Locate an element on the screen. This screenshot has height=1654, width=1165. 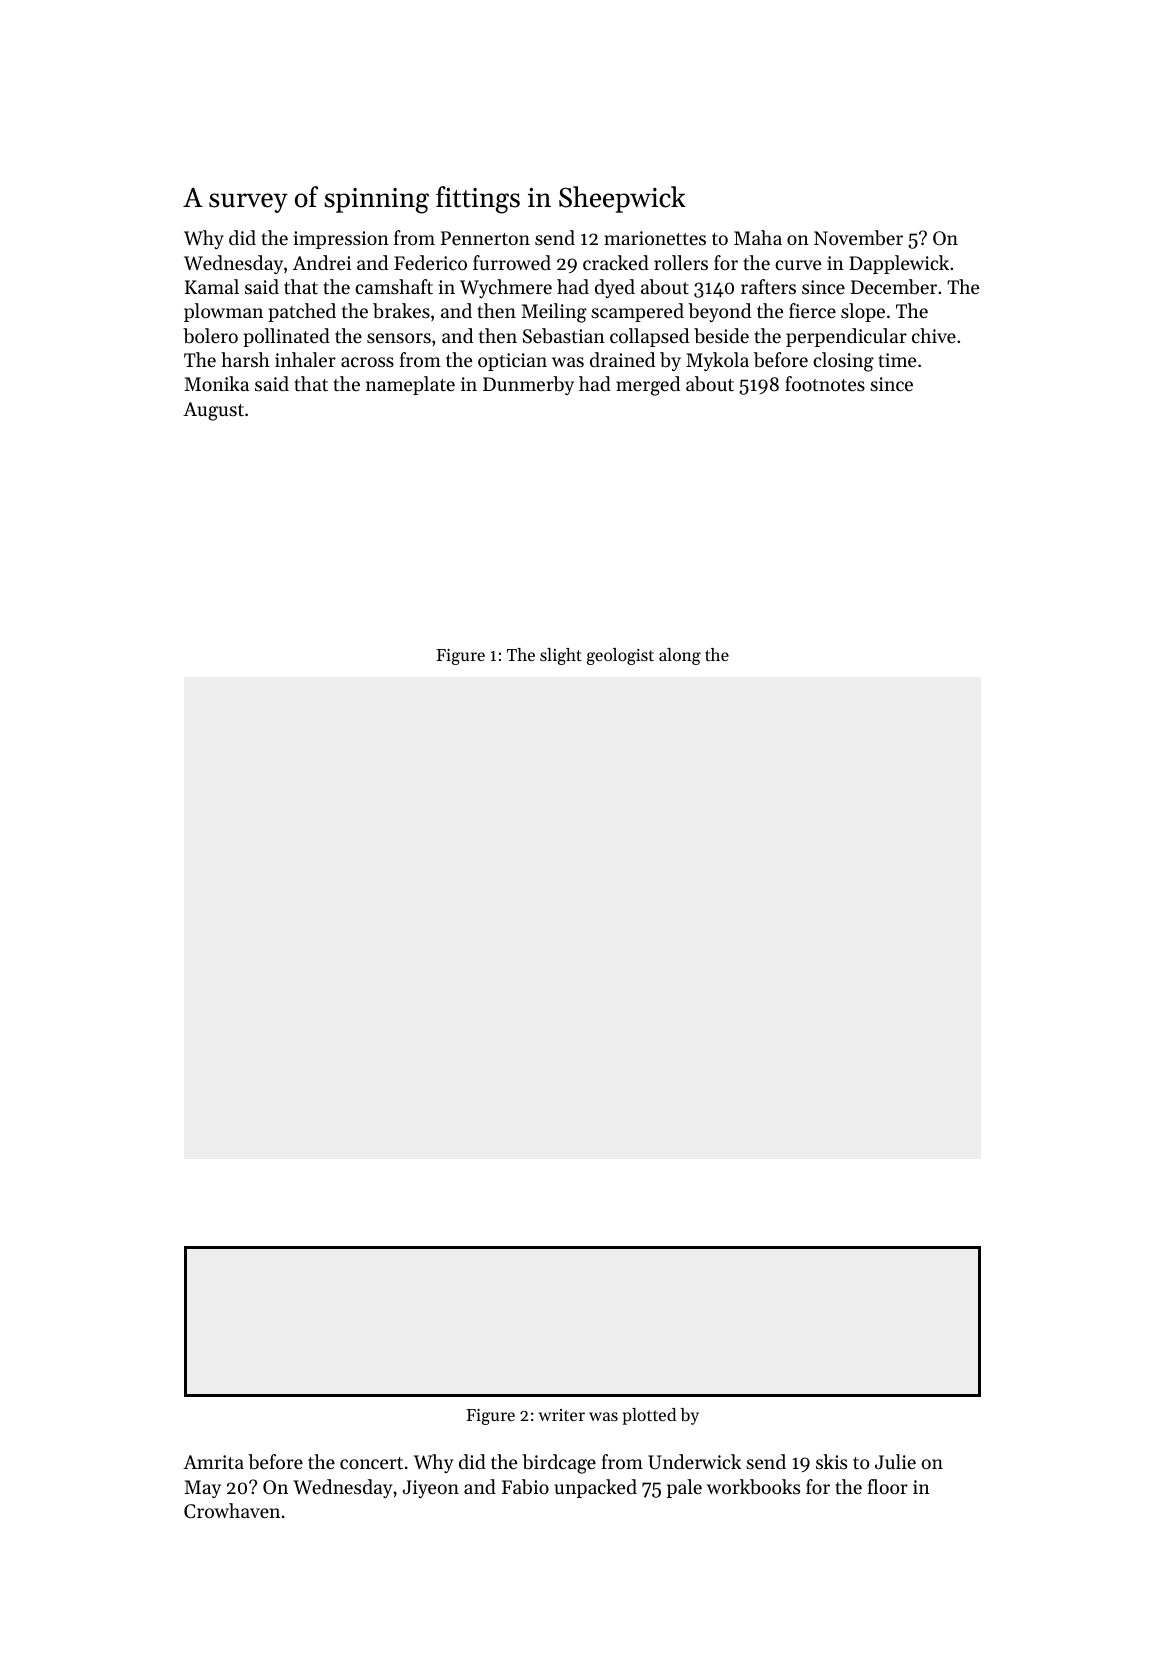
writer is located at coordinates (562, 1415).
